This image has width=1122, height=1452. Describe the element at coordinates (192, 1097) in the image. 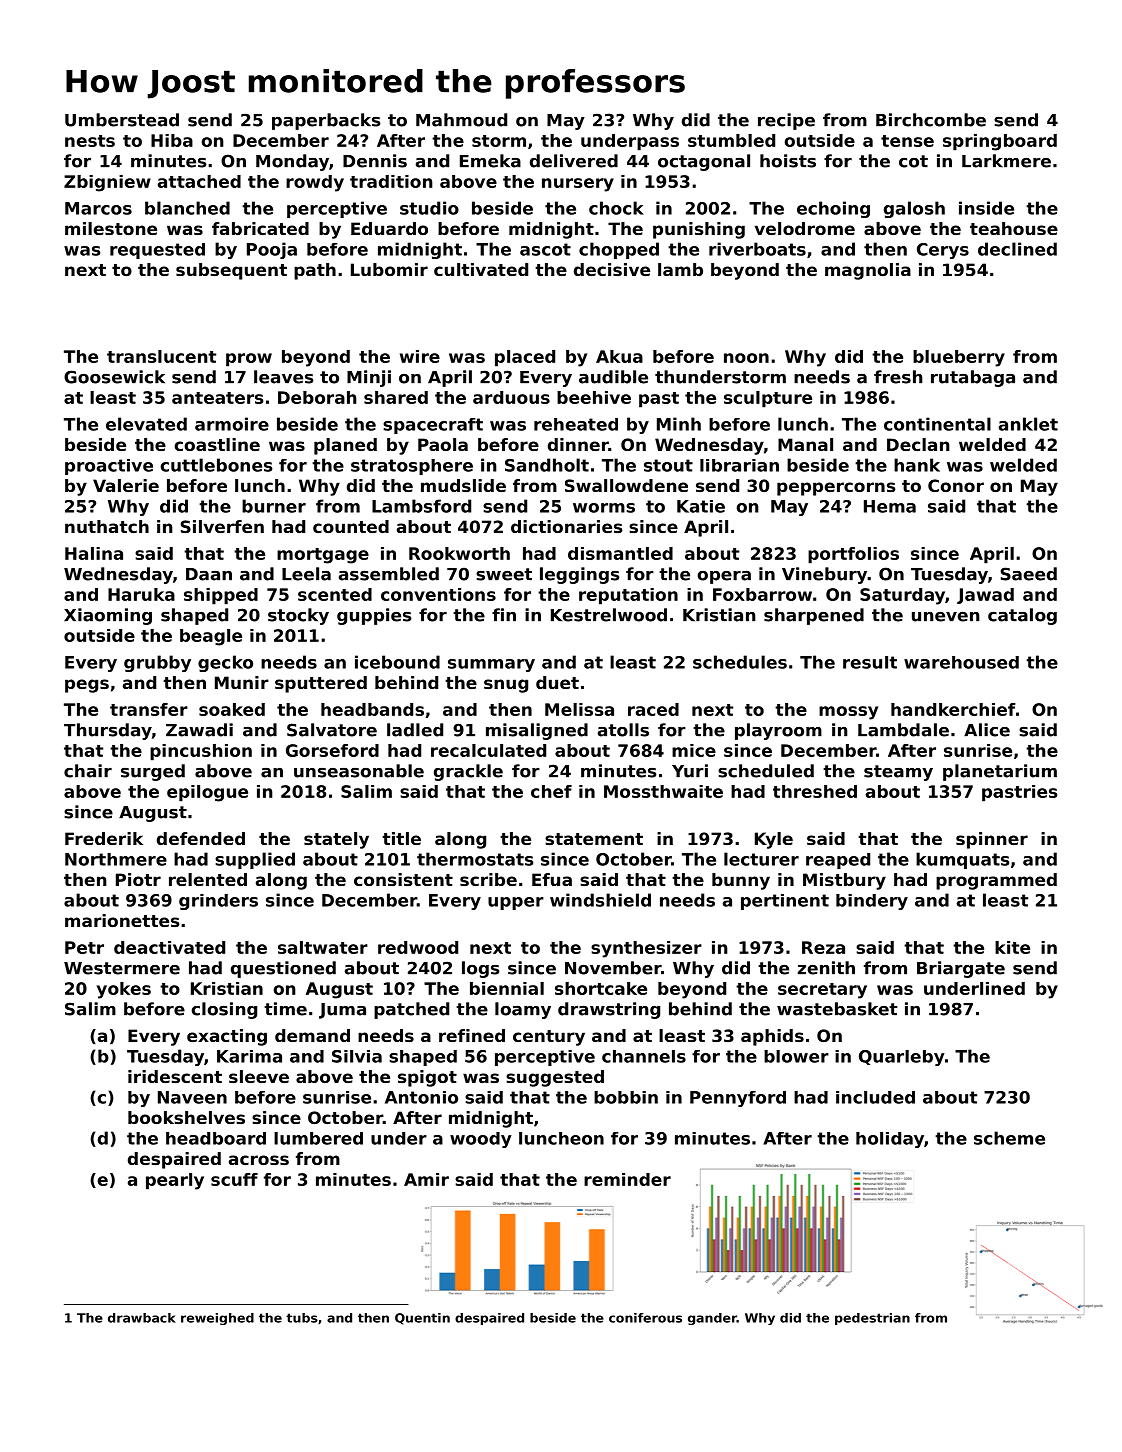

I see `Naveen` at that location.
